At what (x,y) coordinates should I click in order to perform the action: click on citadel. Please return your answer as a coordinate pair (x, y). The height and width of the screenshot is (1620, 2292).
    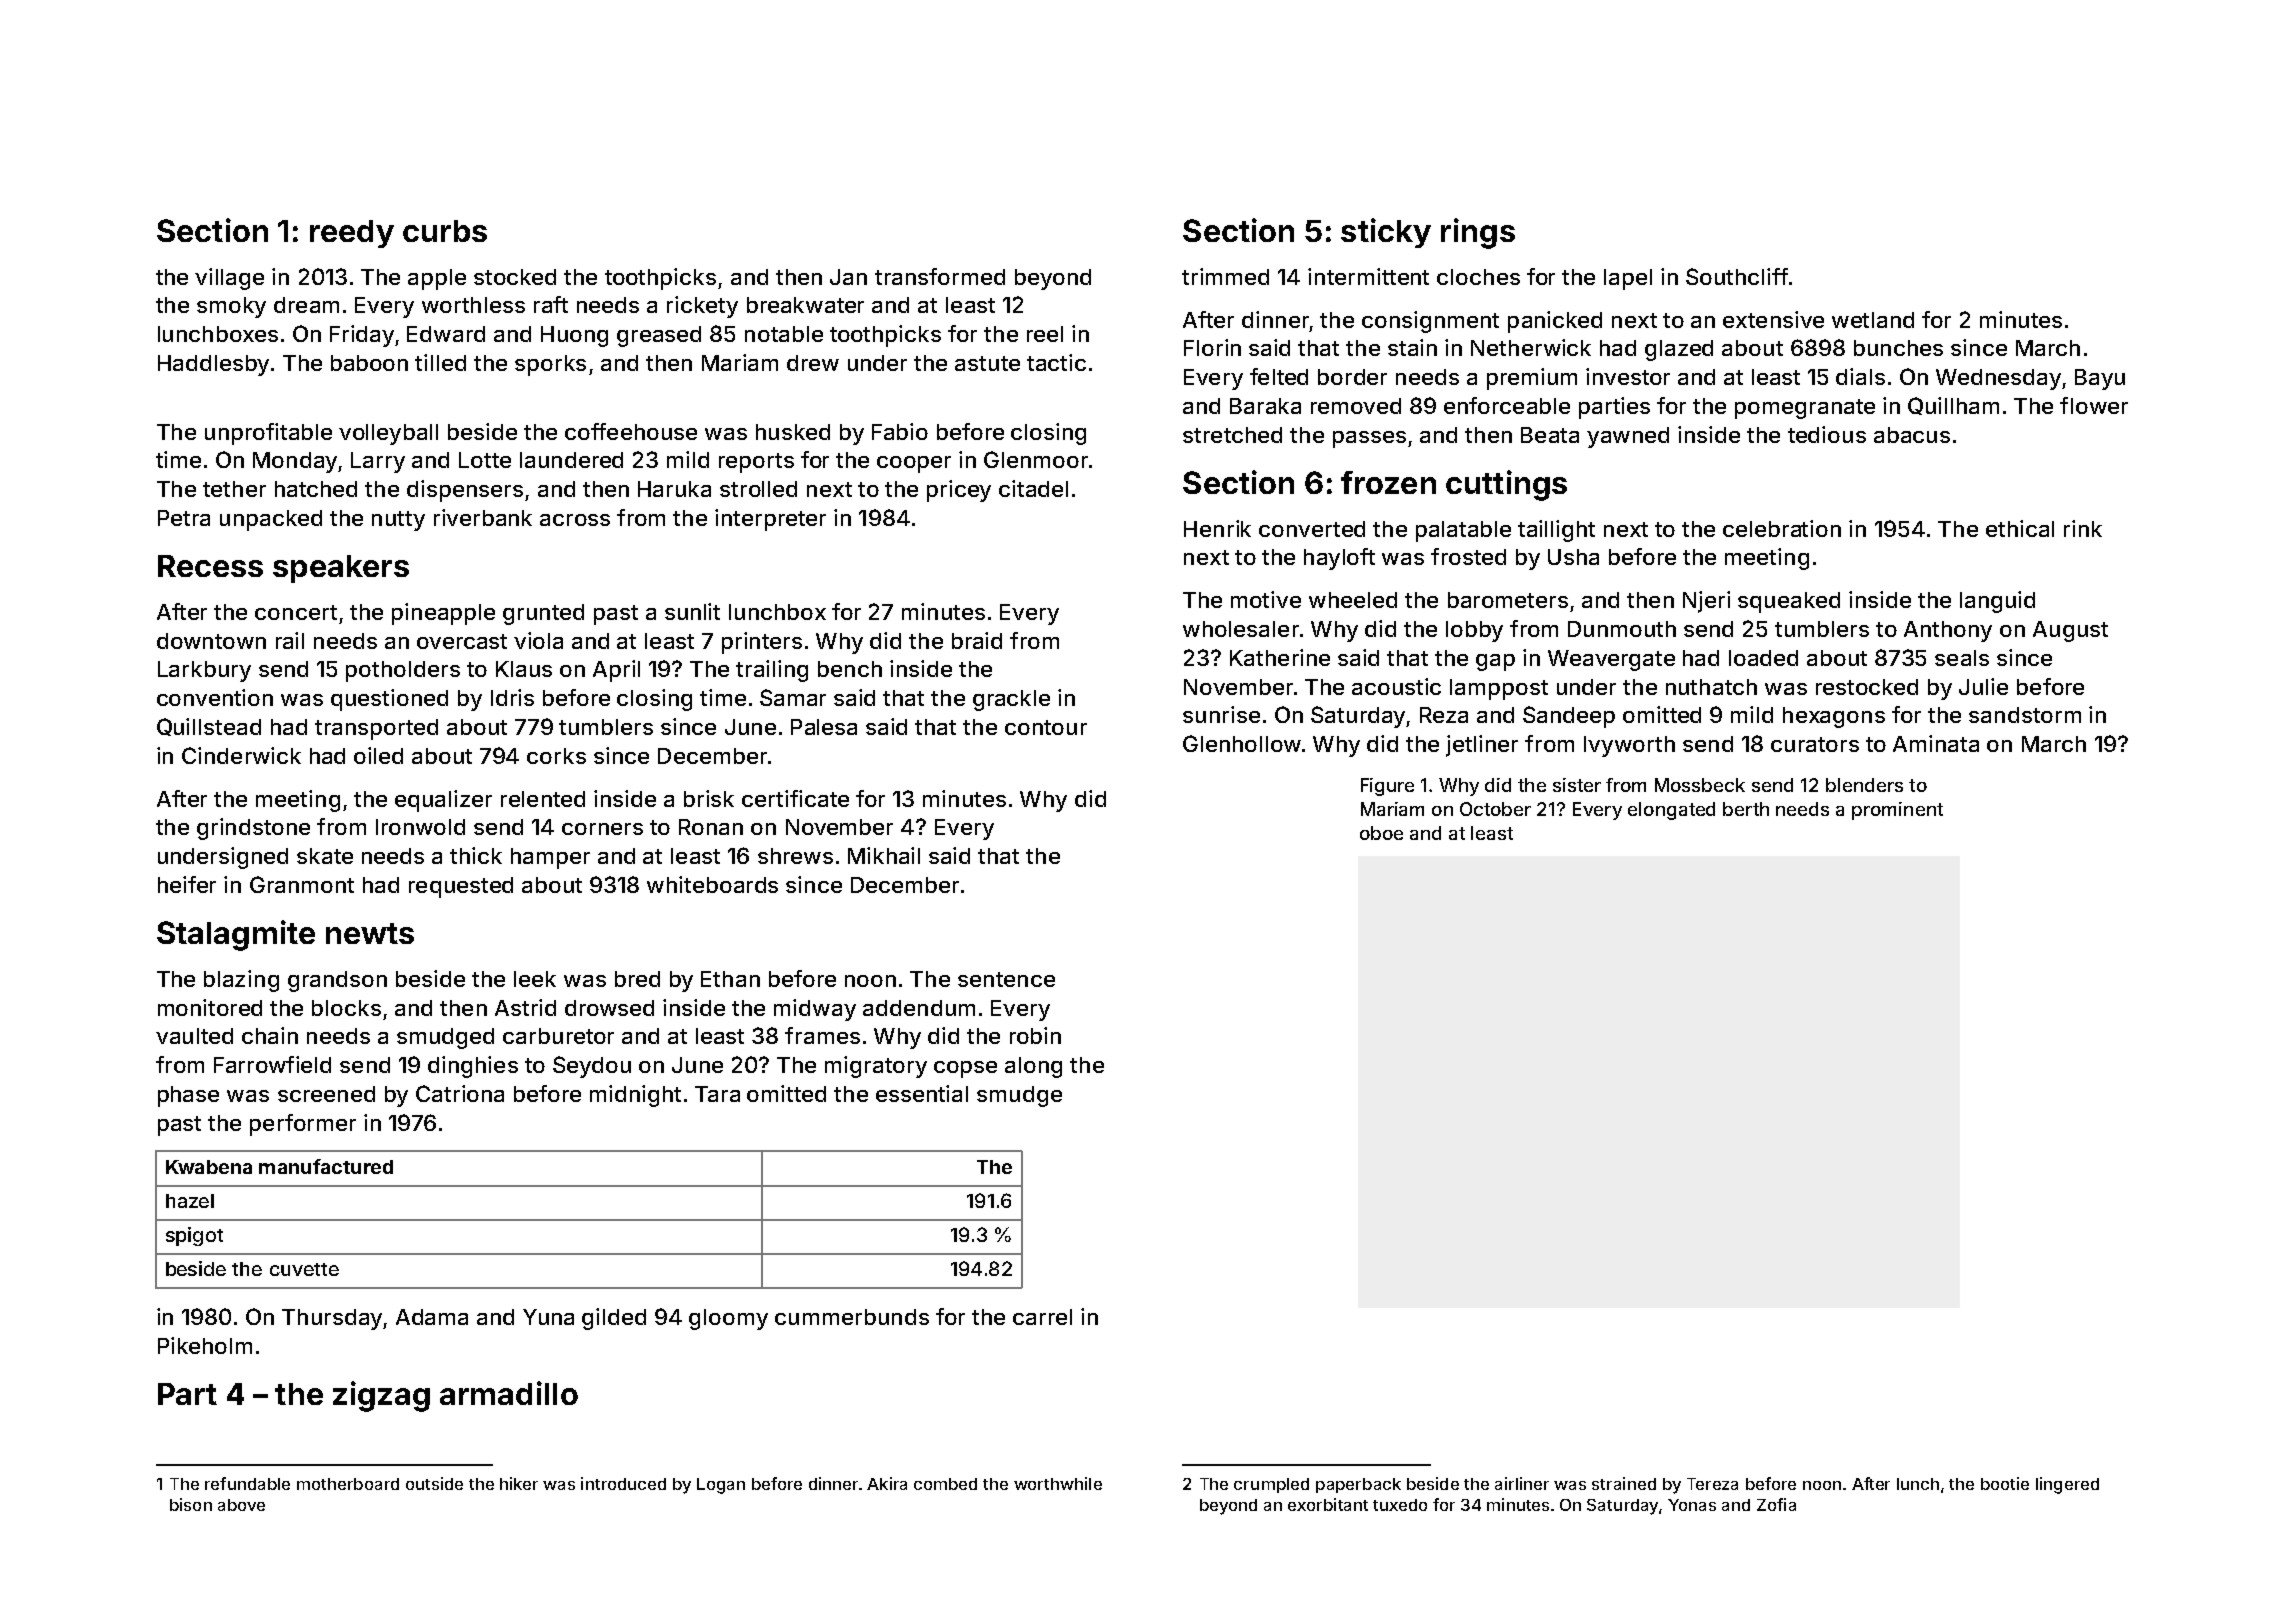
    Looking at the image, I should click on (1033, 488).
